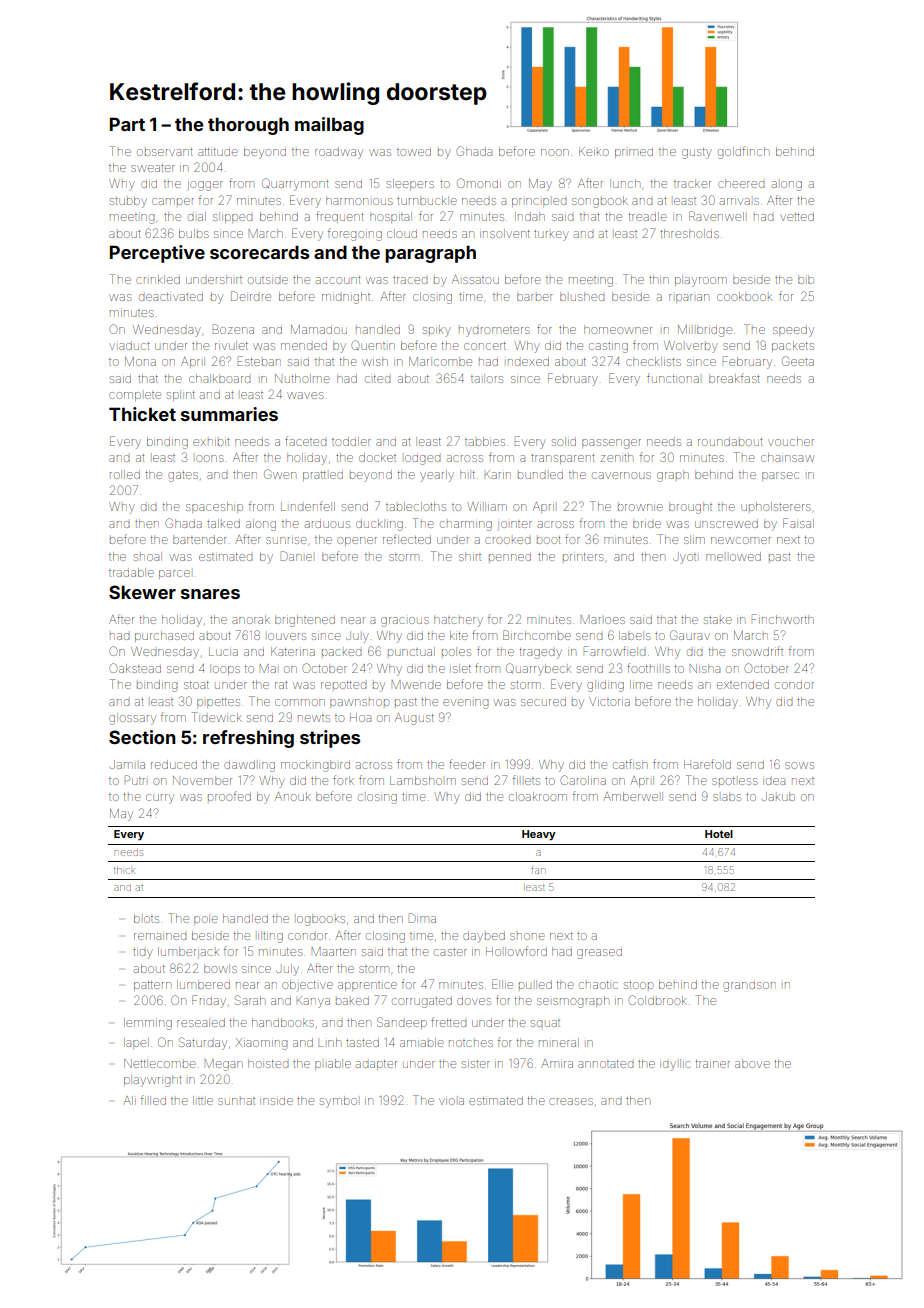 The image size is (924, 1308). What do you see at coordinates (450, 952) in the screenshot?
I see `caster` at bounding box center [450, 952].
